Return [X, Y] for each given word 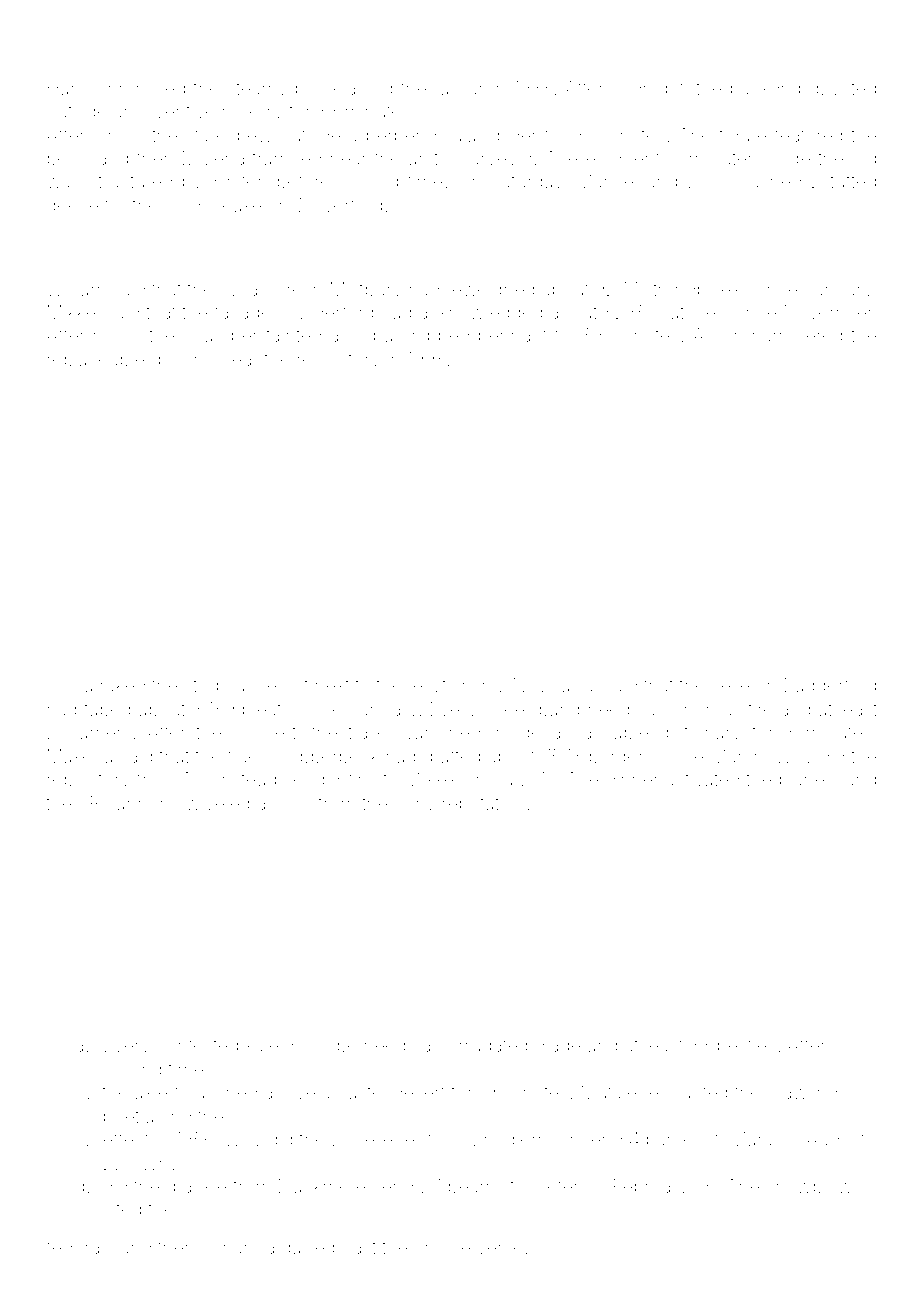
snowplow [809, 1188]
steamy [257, 90]
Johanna [238, 1247]
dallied [308, 1247]
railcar [459, 88]
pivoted [846, 89]
